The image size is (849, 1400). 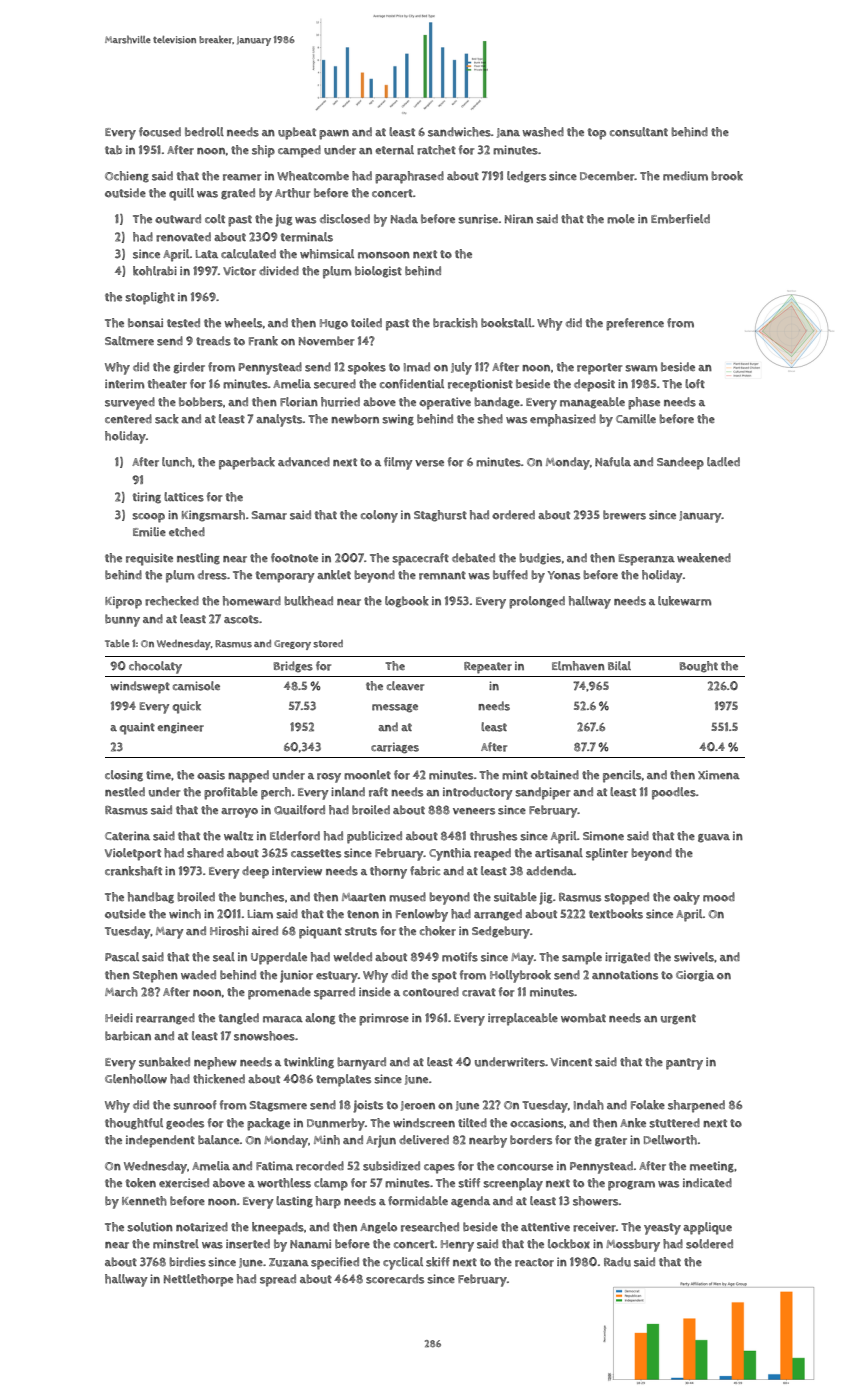 What do you see at coordinates (160, 132) in the screenshot?
I see `focused` at bounding box center [160, 132].
